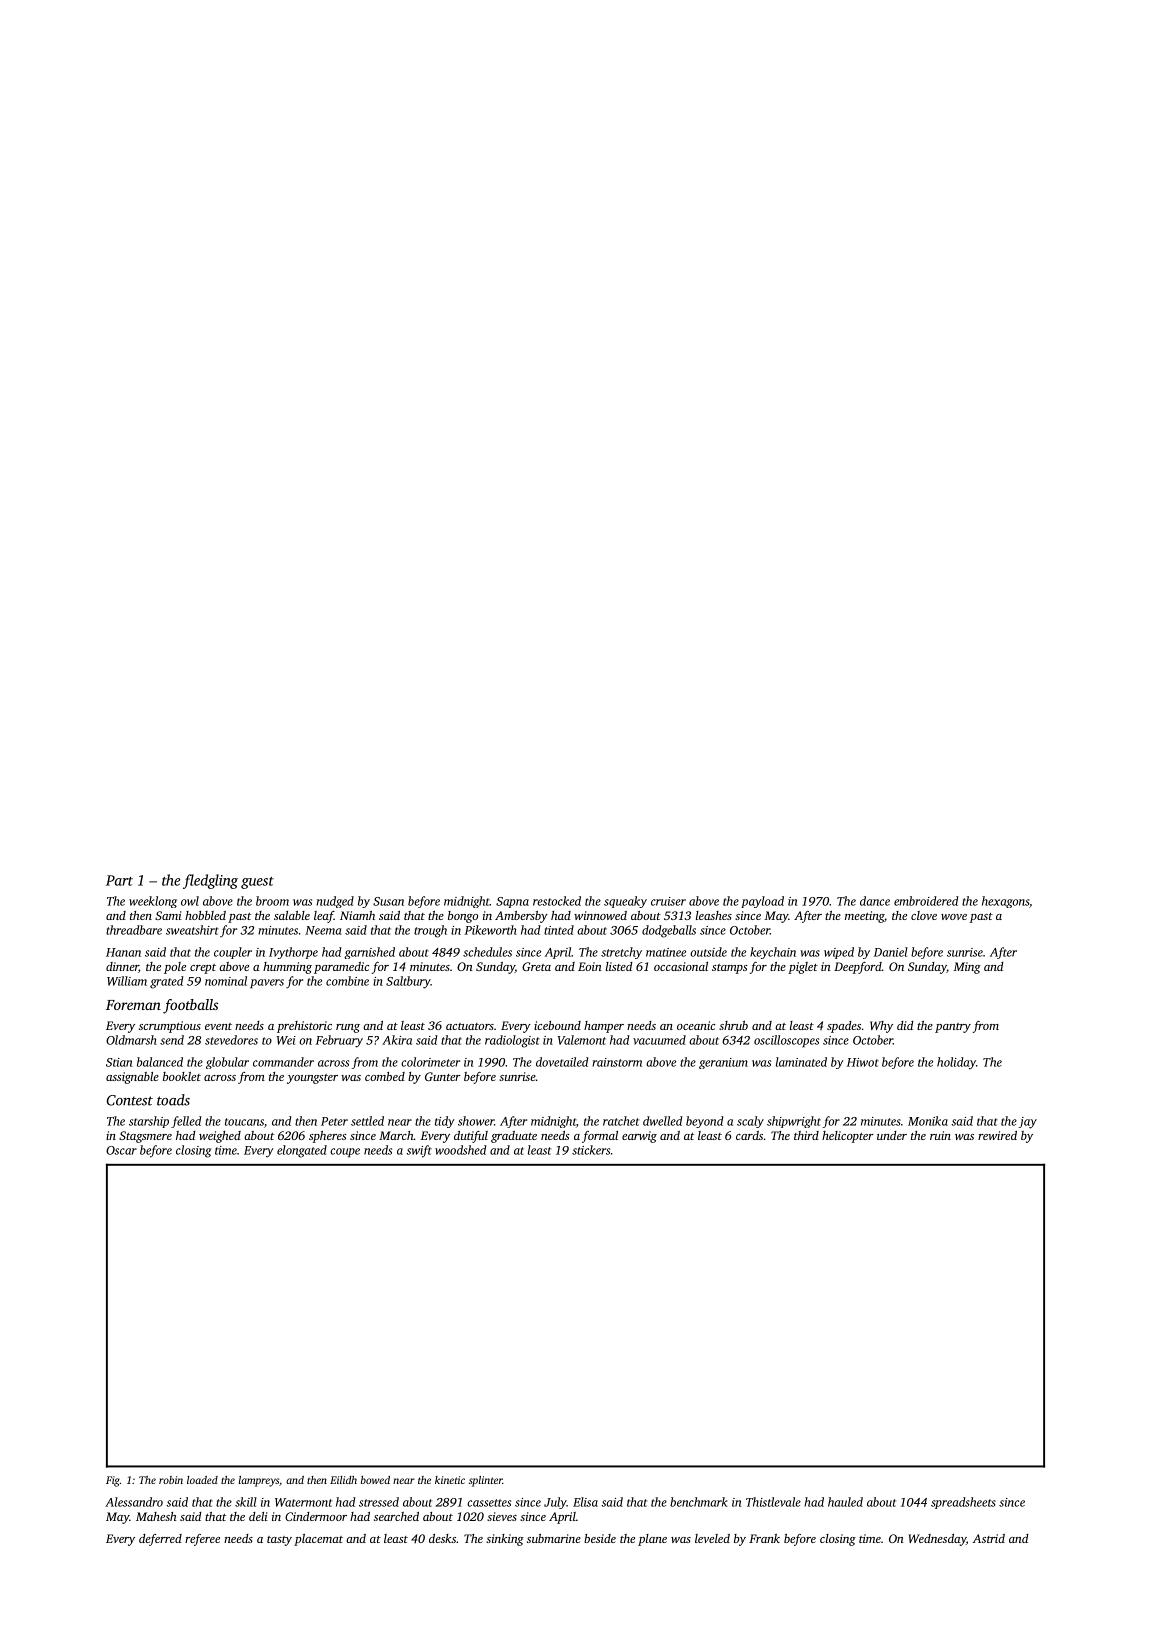  I want to click on splinter, so click(485, 1481).
